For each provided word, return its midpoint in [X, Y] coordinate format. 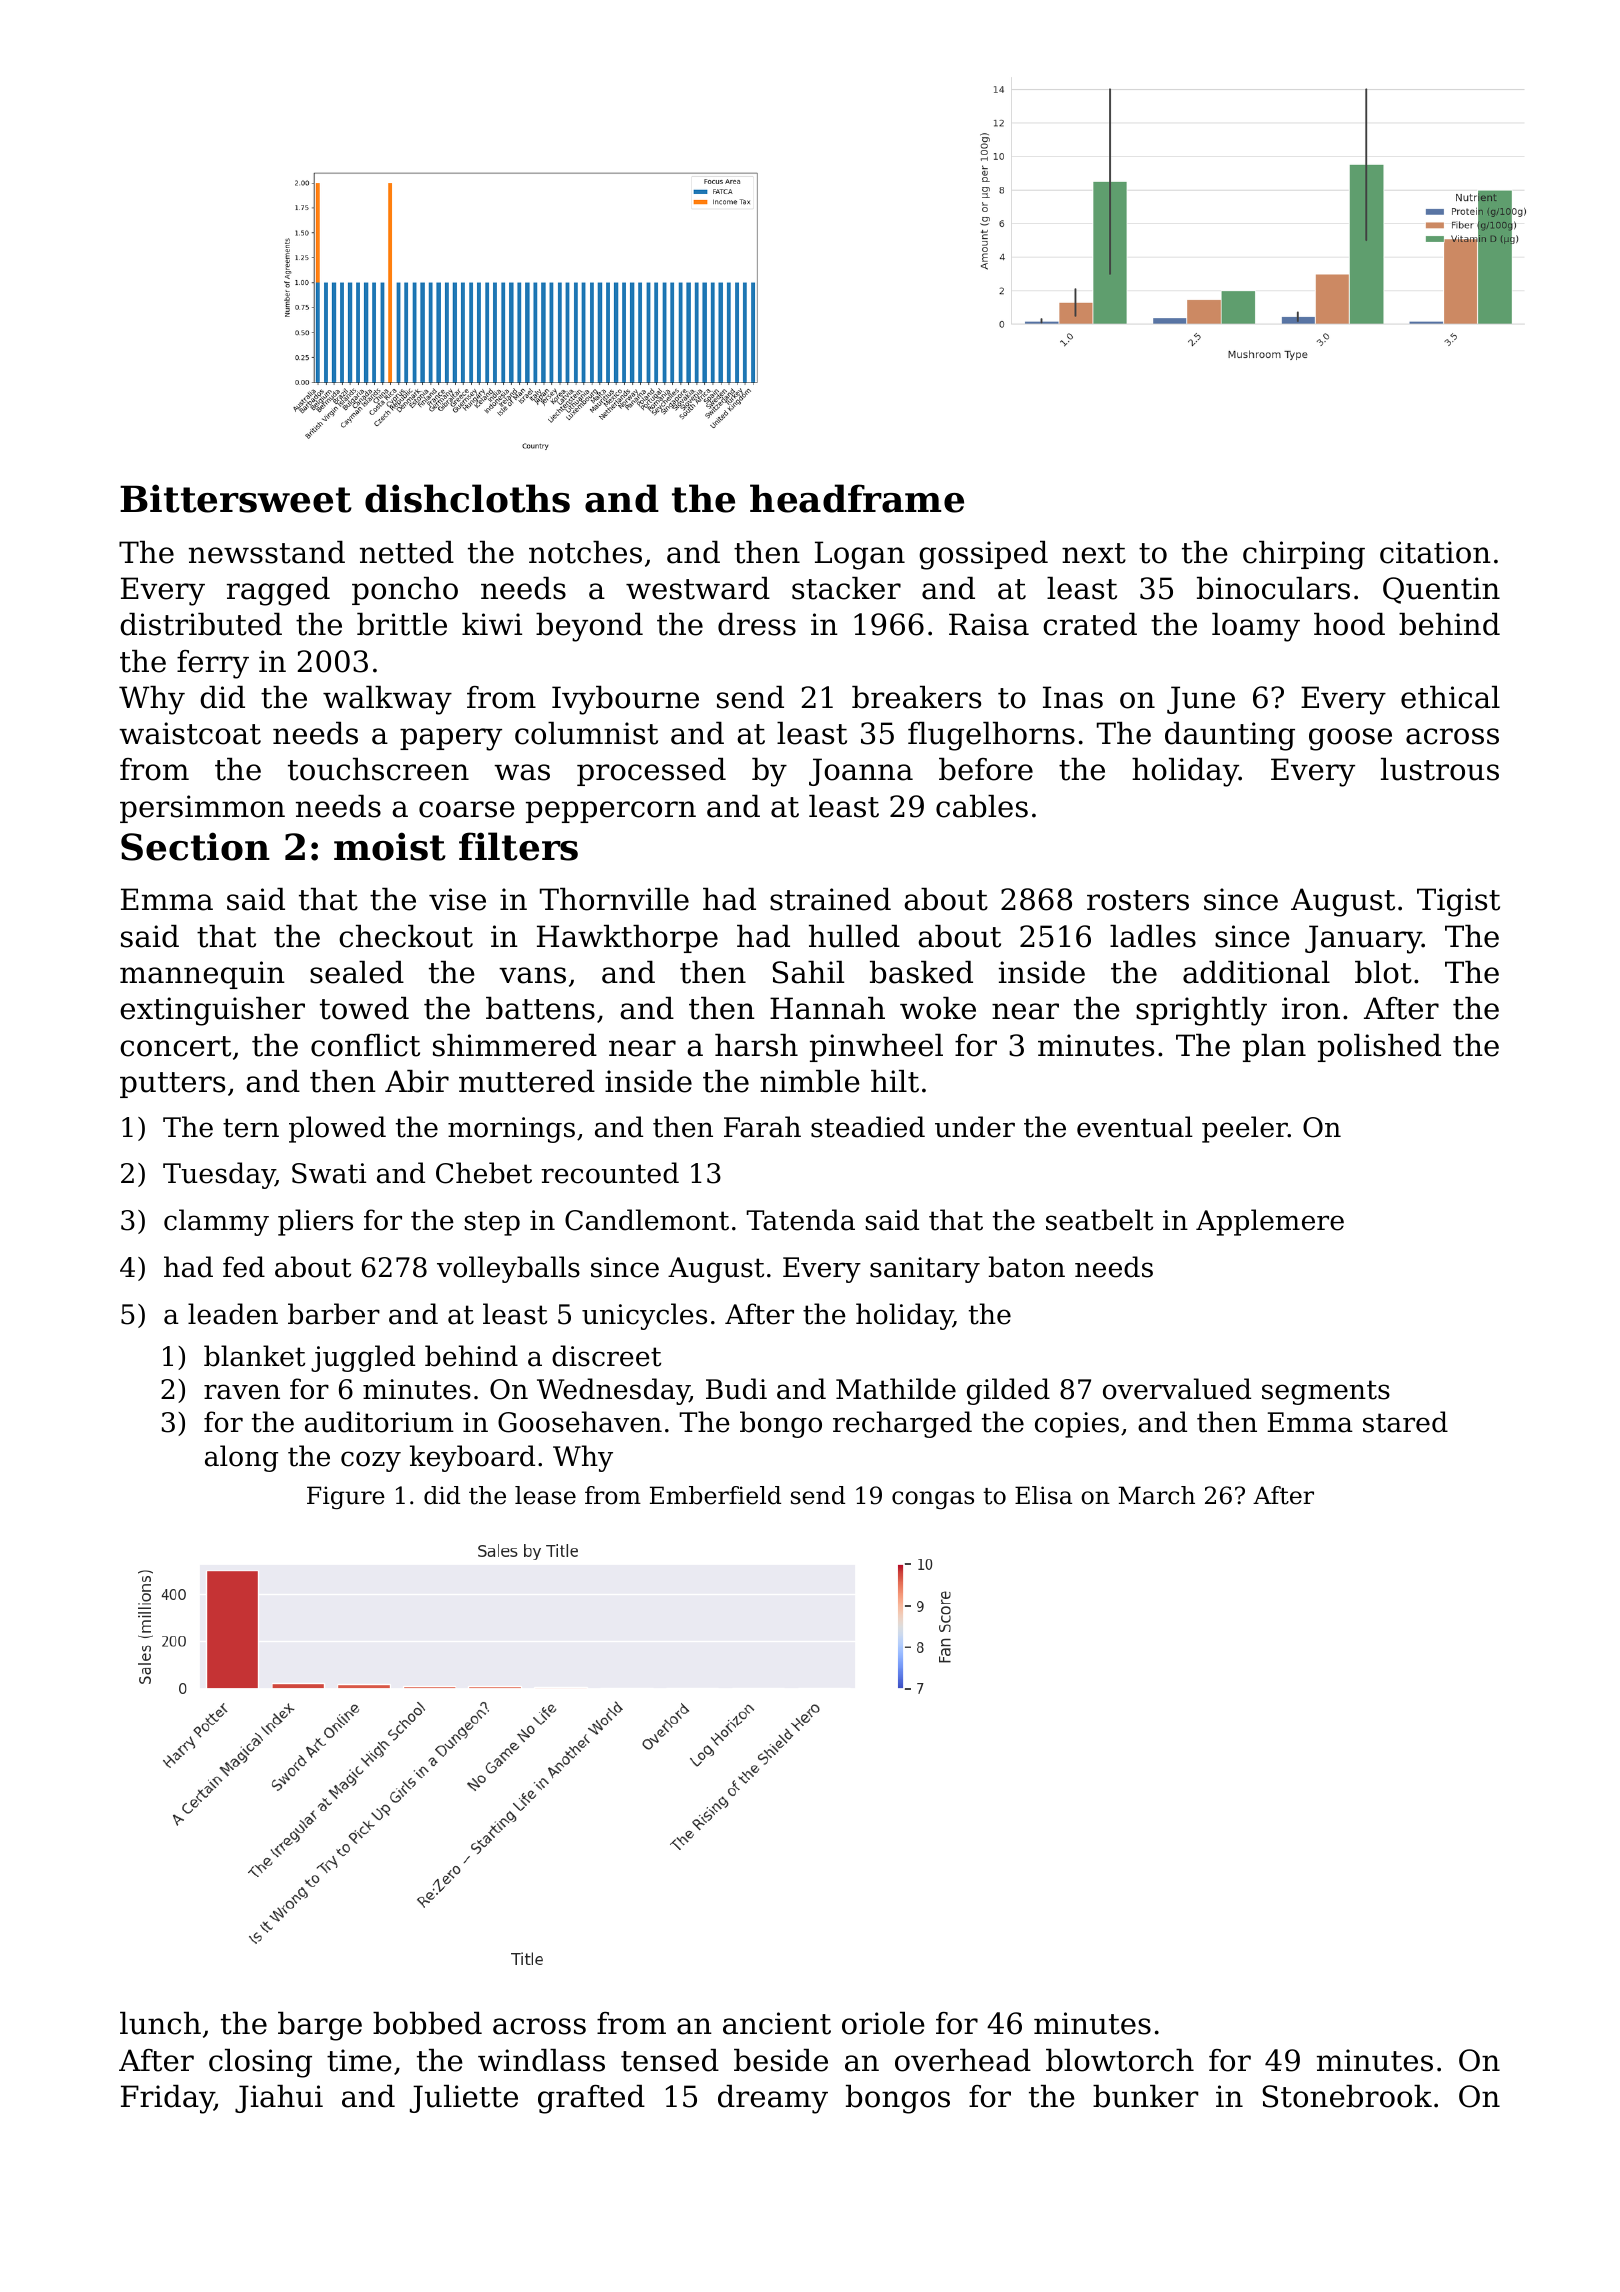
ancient [777, 2023]
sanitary [925, 1270]
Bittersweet [236, 498]
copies [1077, 1425]
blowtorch [1120, 2060]
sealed [357, 972]
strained [830, 899]
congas [933, 1500]
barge [320, 2026]
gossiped [983, 555]
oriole [883, 2023]
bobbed [427, 2023]
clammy [216, 1222]
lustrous [1440, 769]
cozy [371, 1461]
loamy [1256, 627]
